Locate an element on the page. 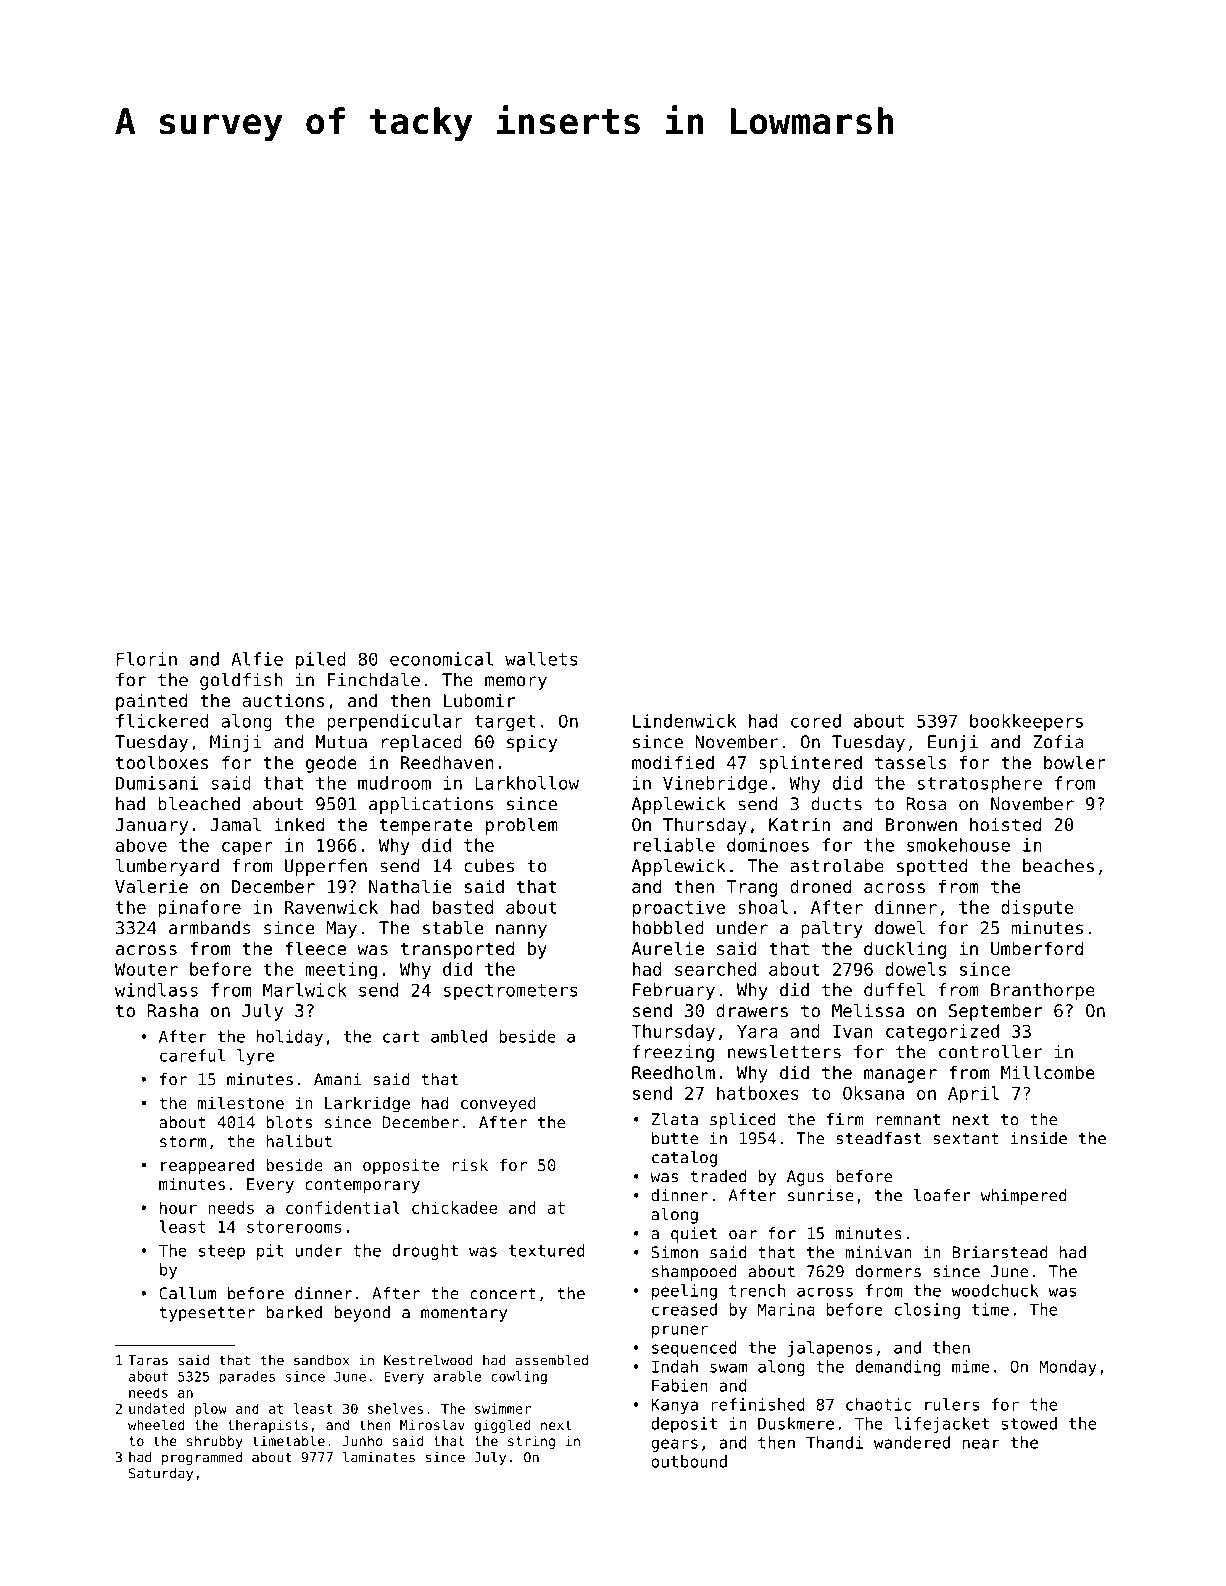  halibut is located at coordinates (299, 1141).
